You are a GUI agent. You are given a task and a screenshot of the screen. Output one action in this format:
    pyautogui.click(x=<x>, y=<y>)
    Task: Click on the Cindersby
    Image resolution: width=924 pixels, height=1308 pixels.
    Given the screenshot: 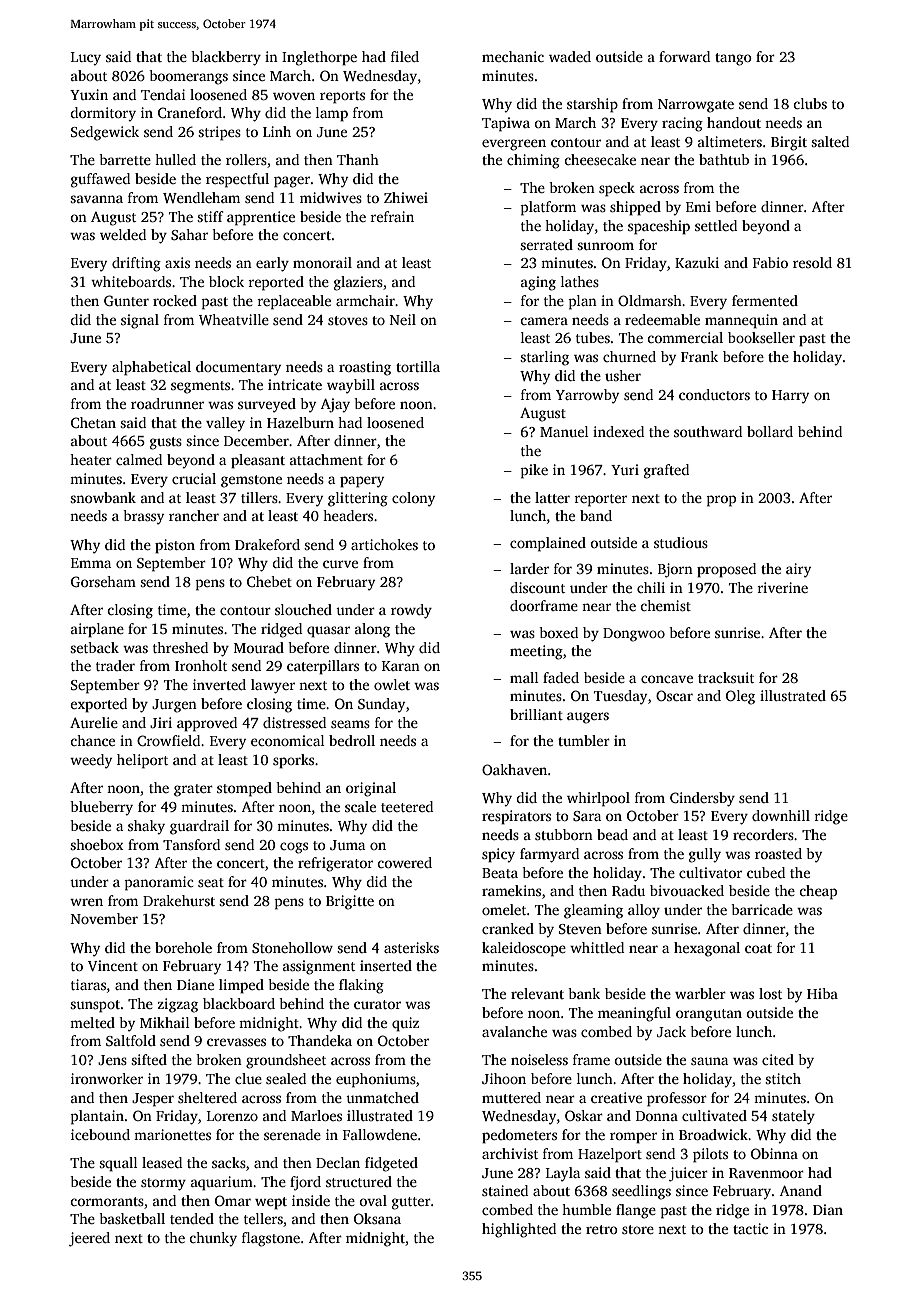 What is the action you would take?
    pyautogui.click(x=702, y=799)
